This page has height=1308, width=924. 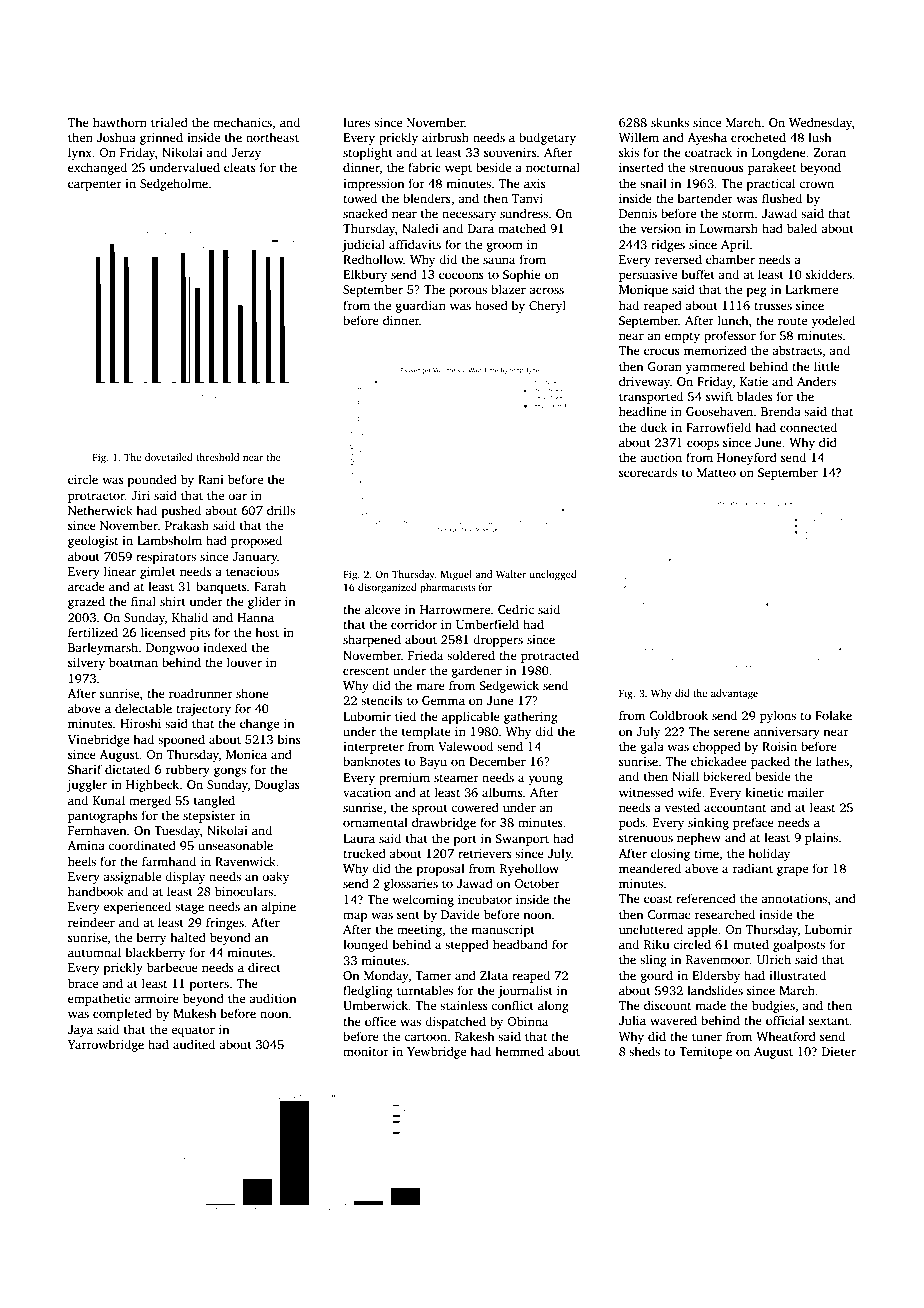 What do you see at coordinates (772, 168) in the page?
I see `parakeet` at bounding box center [772, 168].
